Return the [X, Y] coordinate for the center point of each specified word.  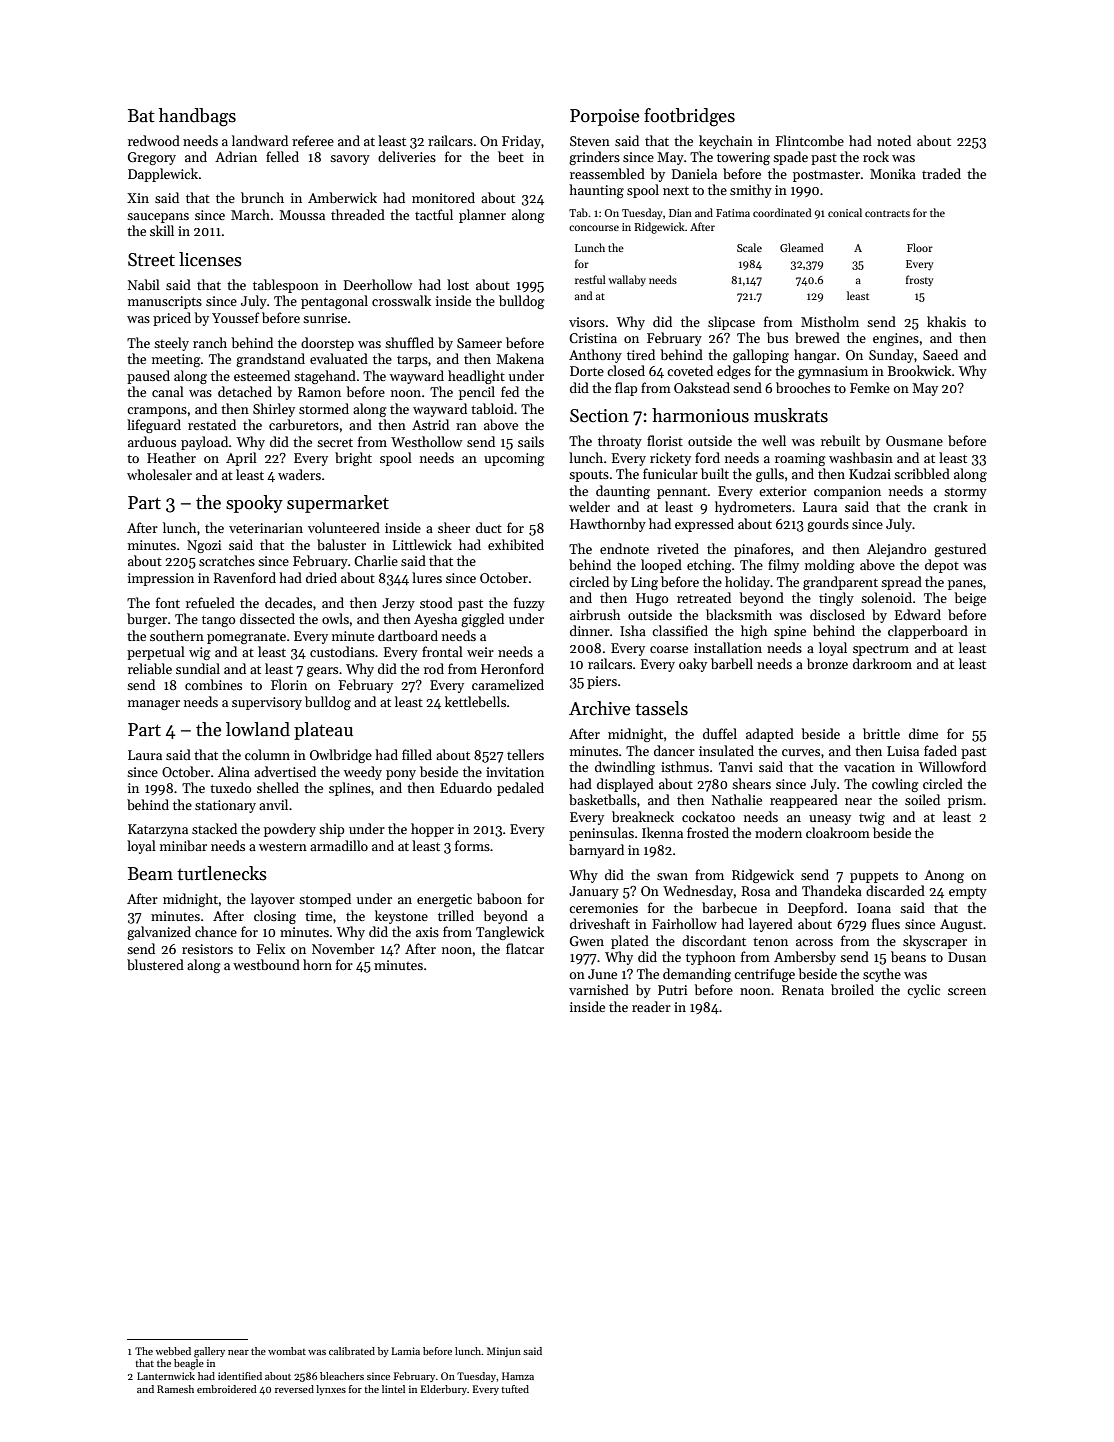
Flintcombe [810, 140]
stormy [965, 493]
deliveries [407, 156]
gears [322, 672]
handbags [197, 117]
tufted [515, 1389]
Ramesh [175, 1389]
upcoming [514, 459]
